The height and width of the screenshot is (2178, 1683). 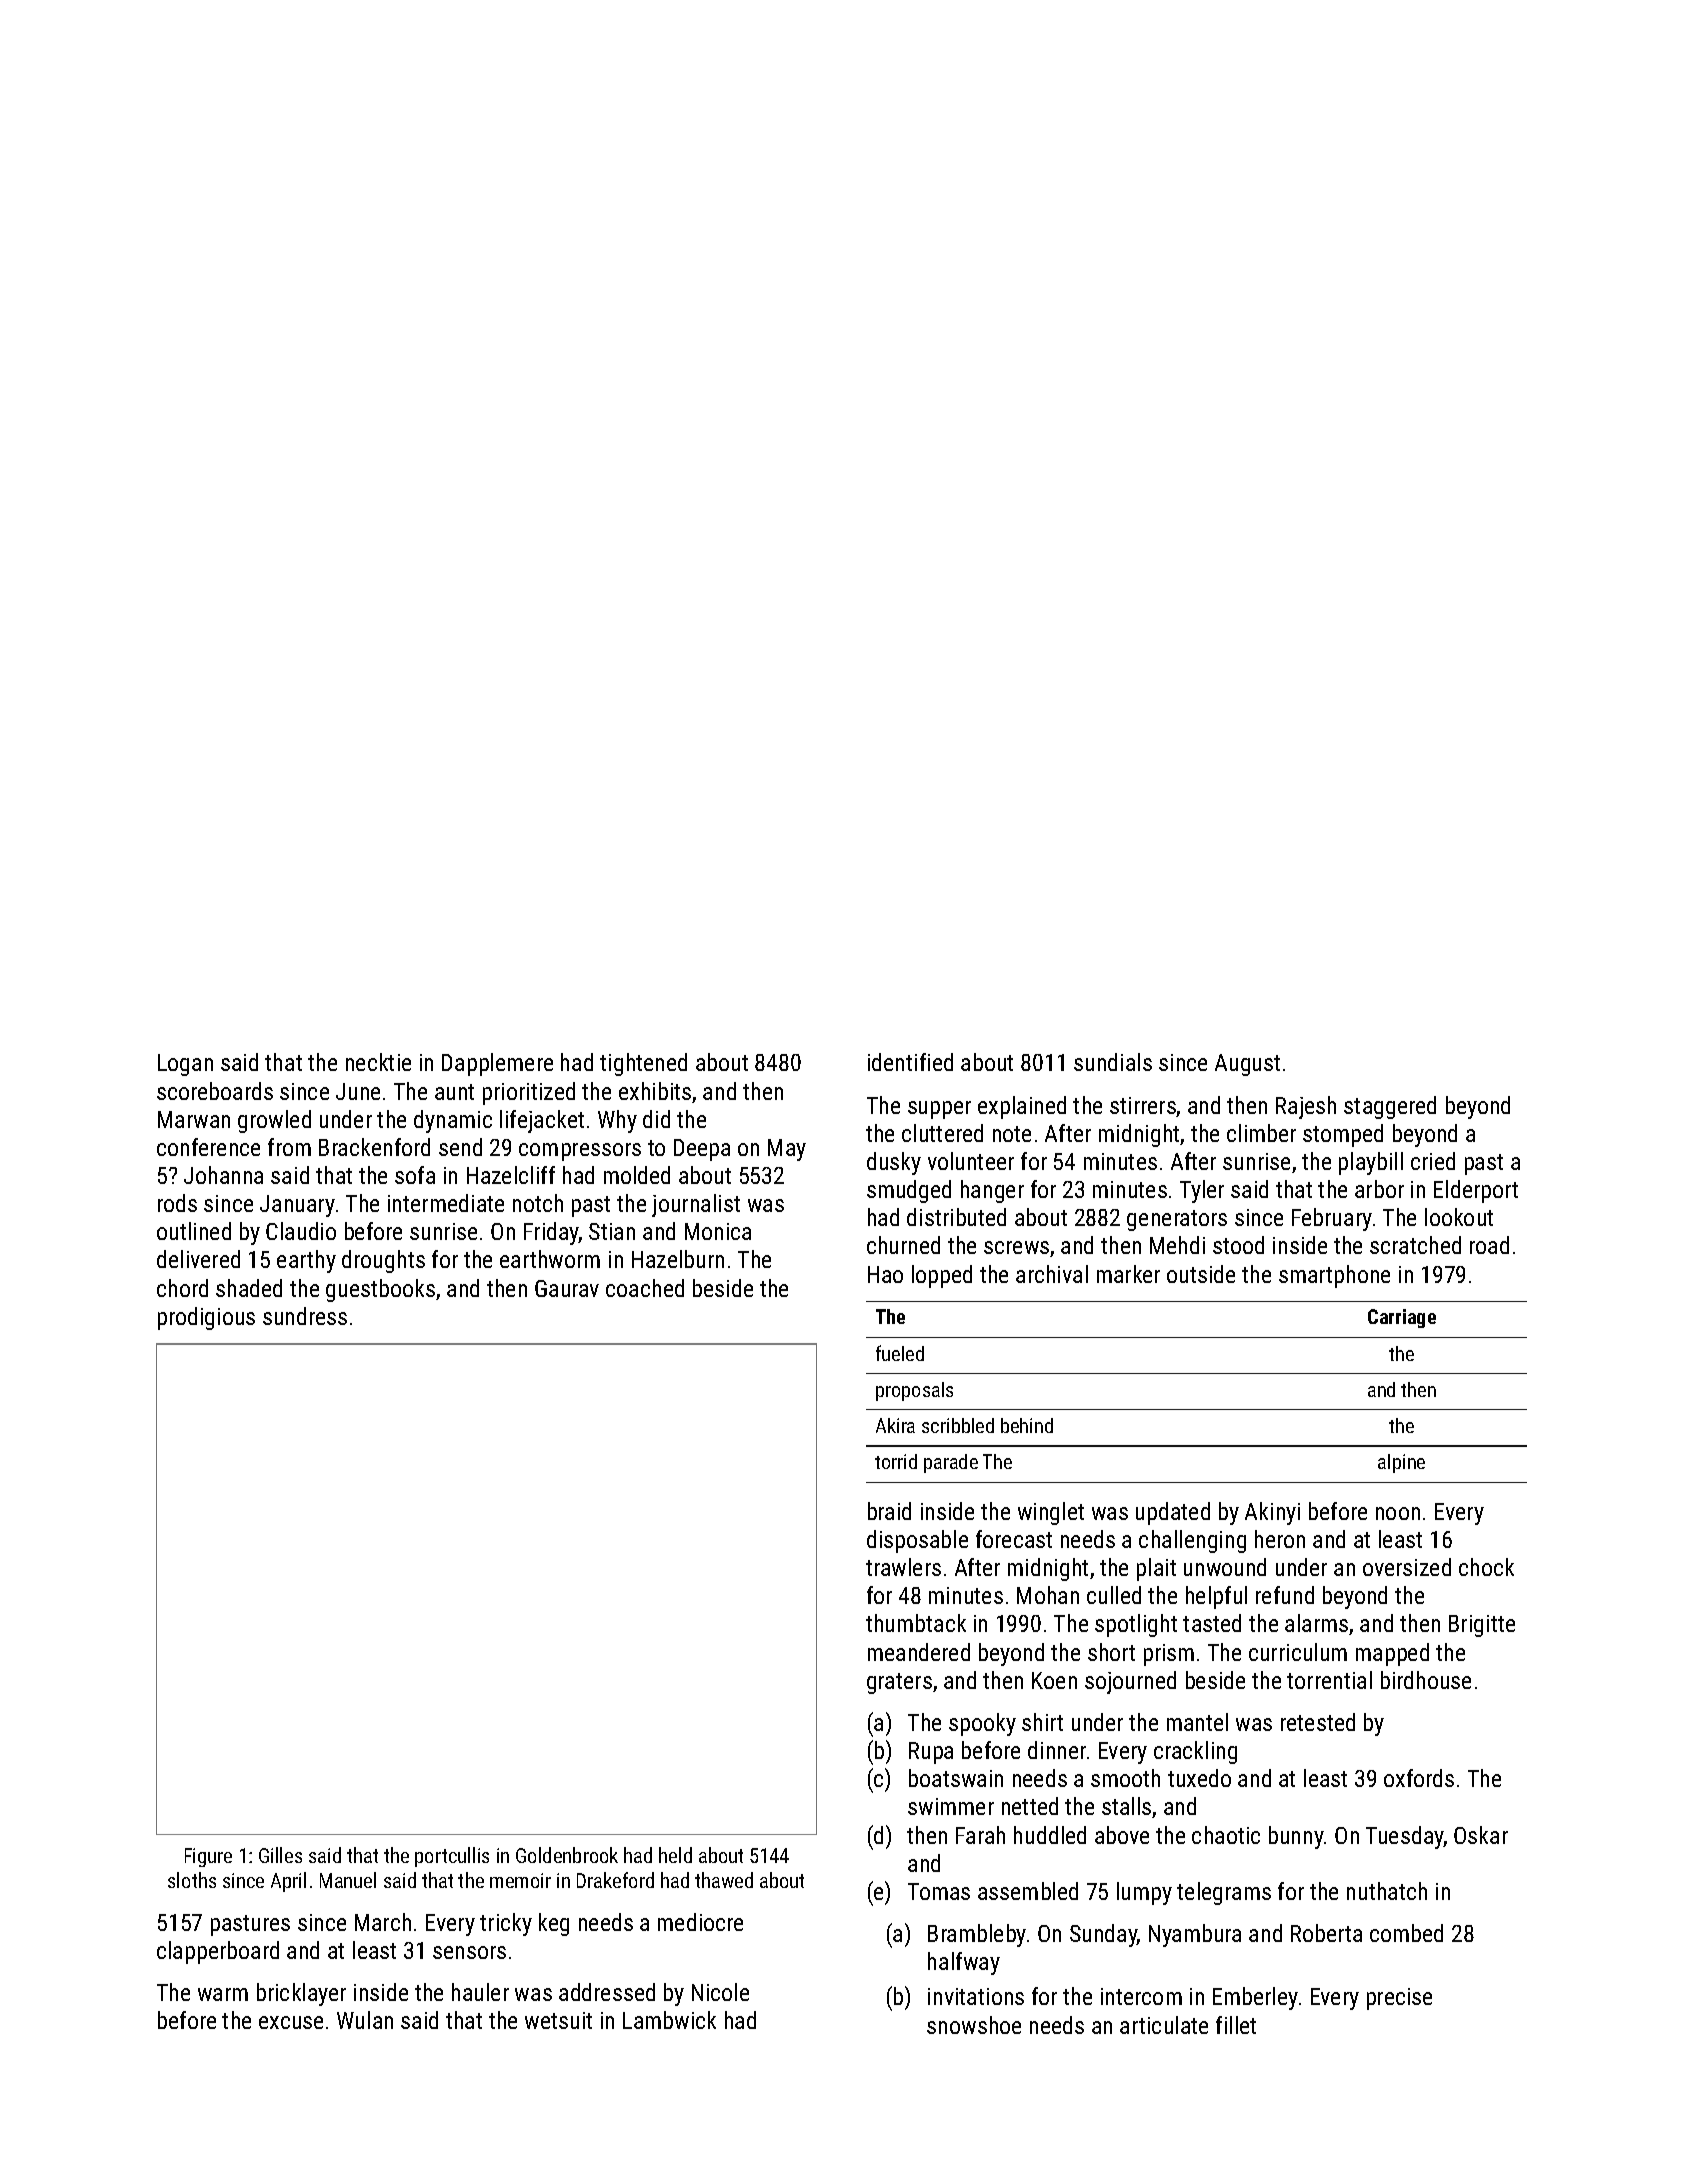 I want to click on road, so click(x=1489, y=1245).
